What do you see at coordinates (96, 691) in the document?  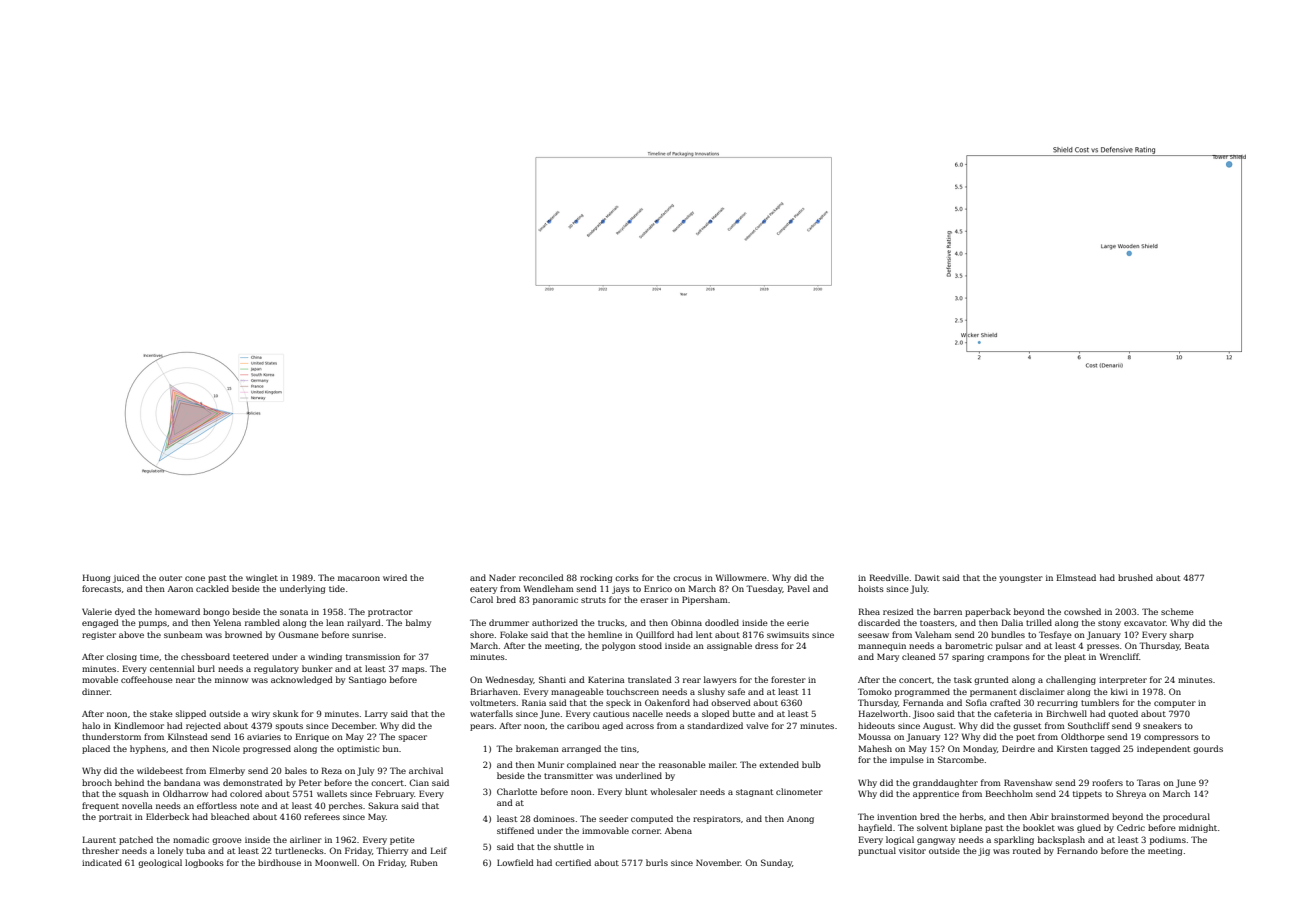 I see `dinner` at bounding box center [96, 691].
